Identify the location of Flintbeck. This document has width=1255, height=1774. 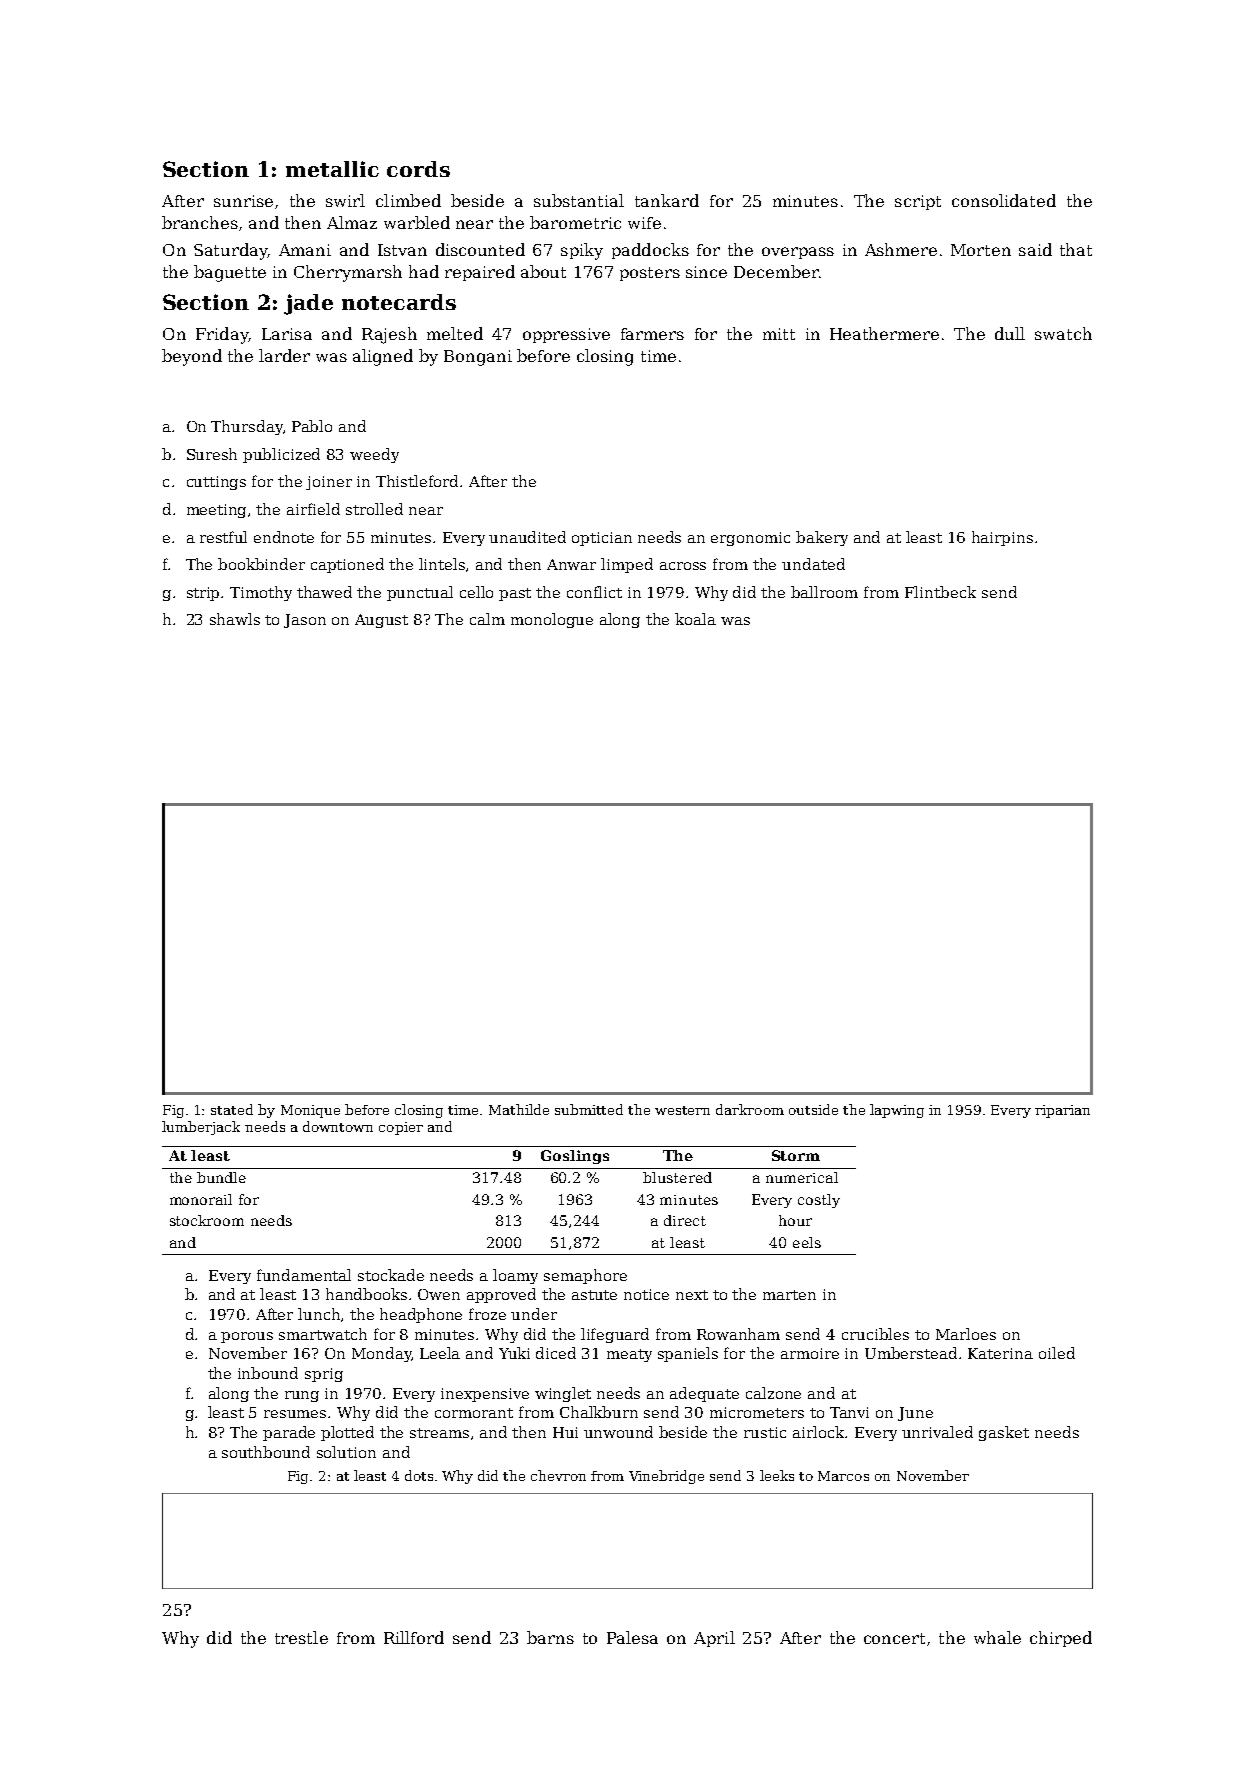
(940, 592).
